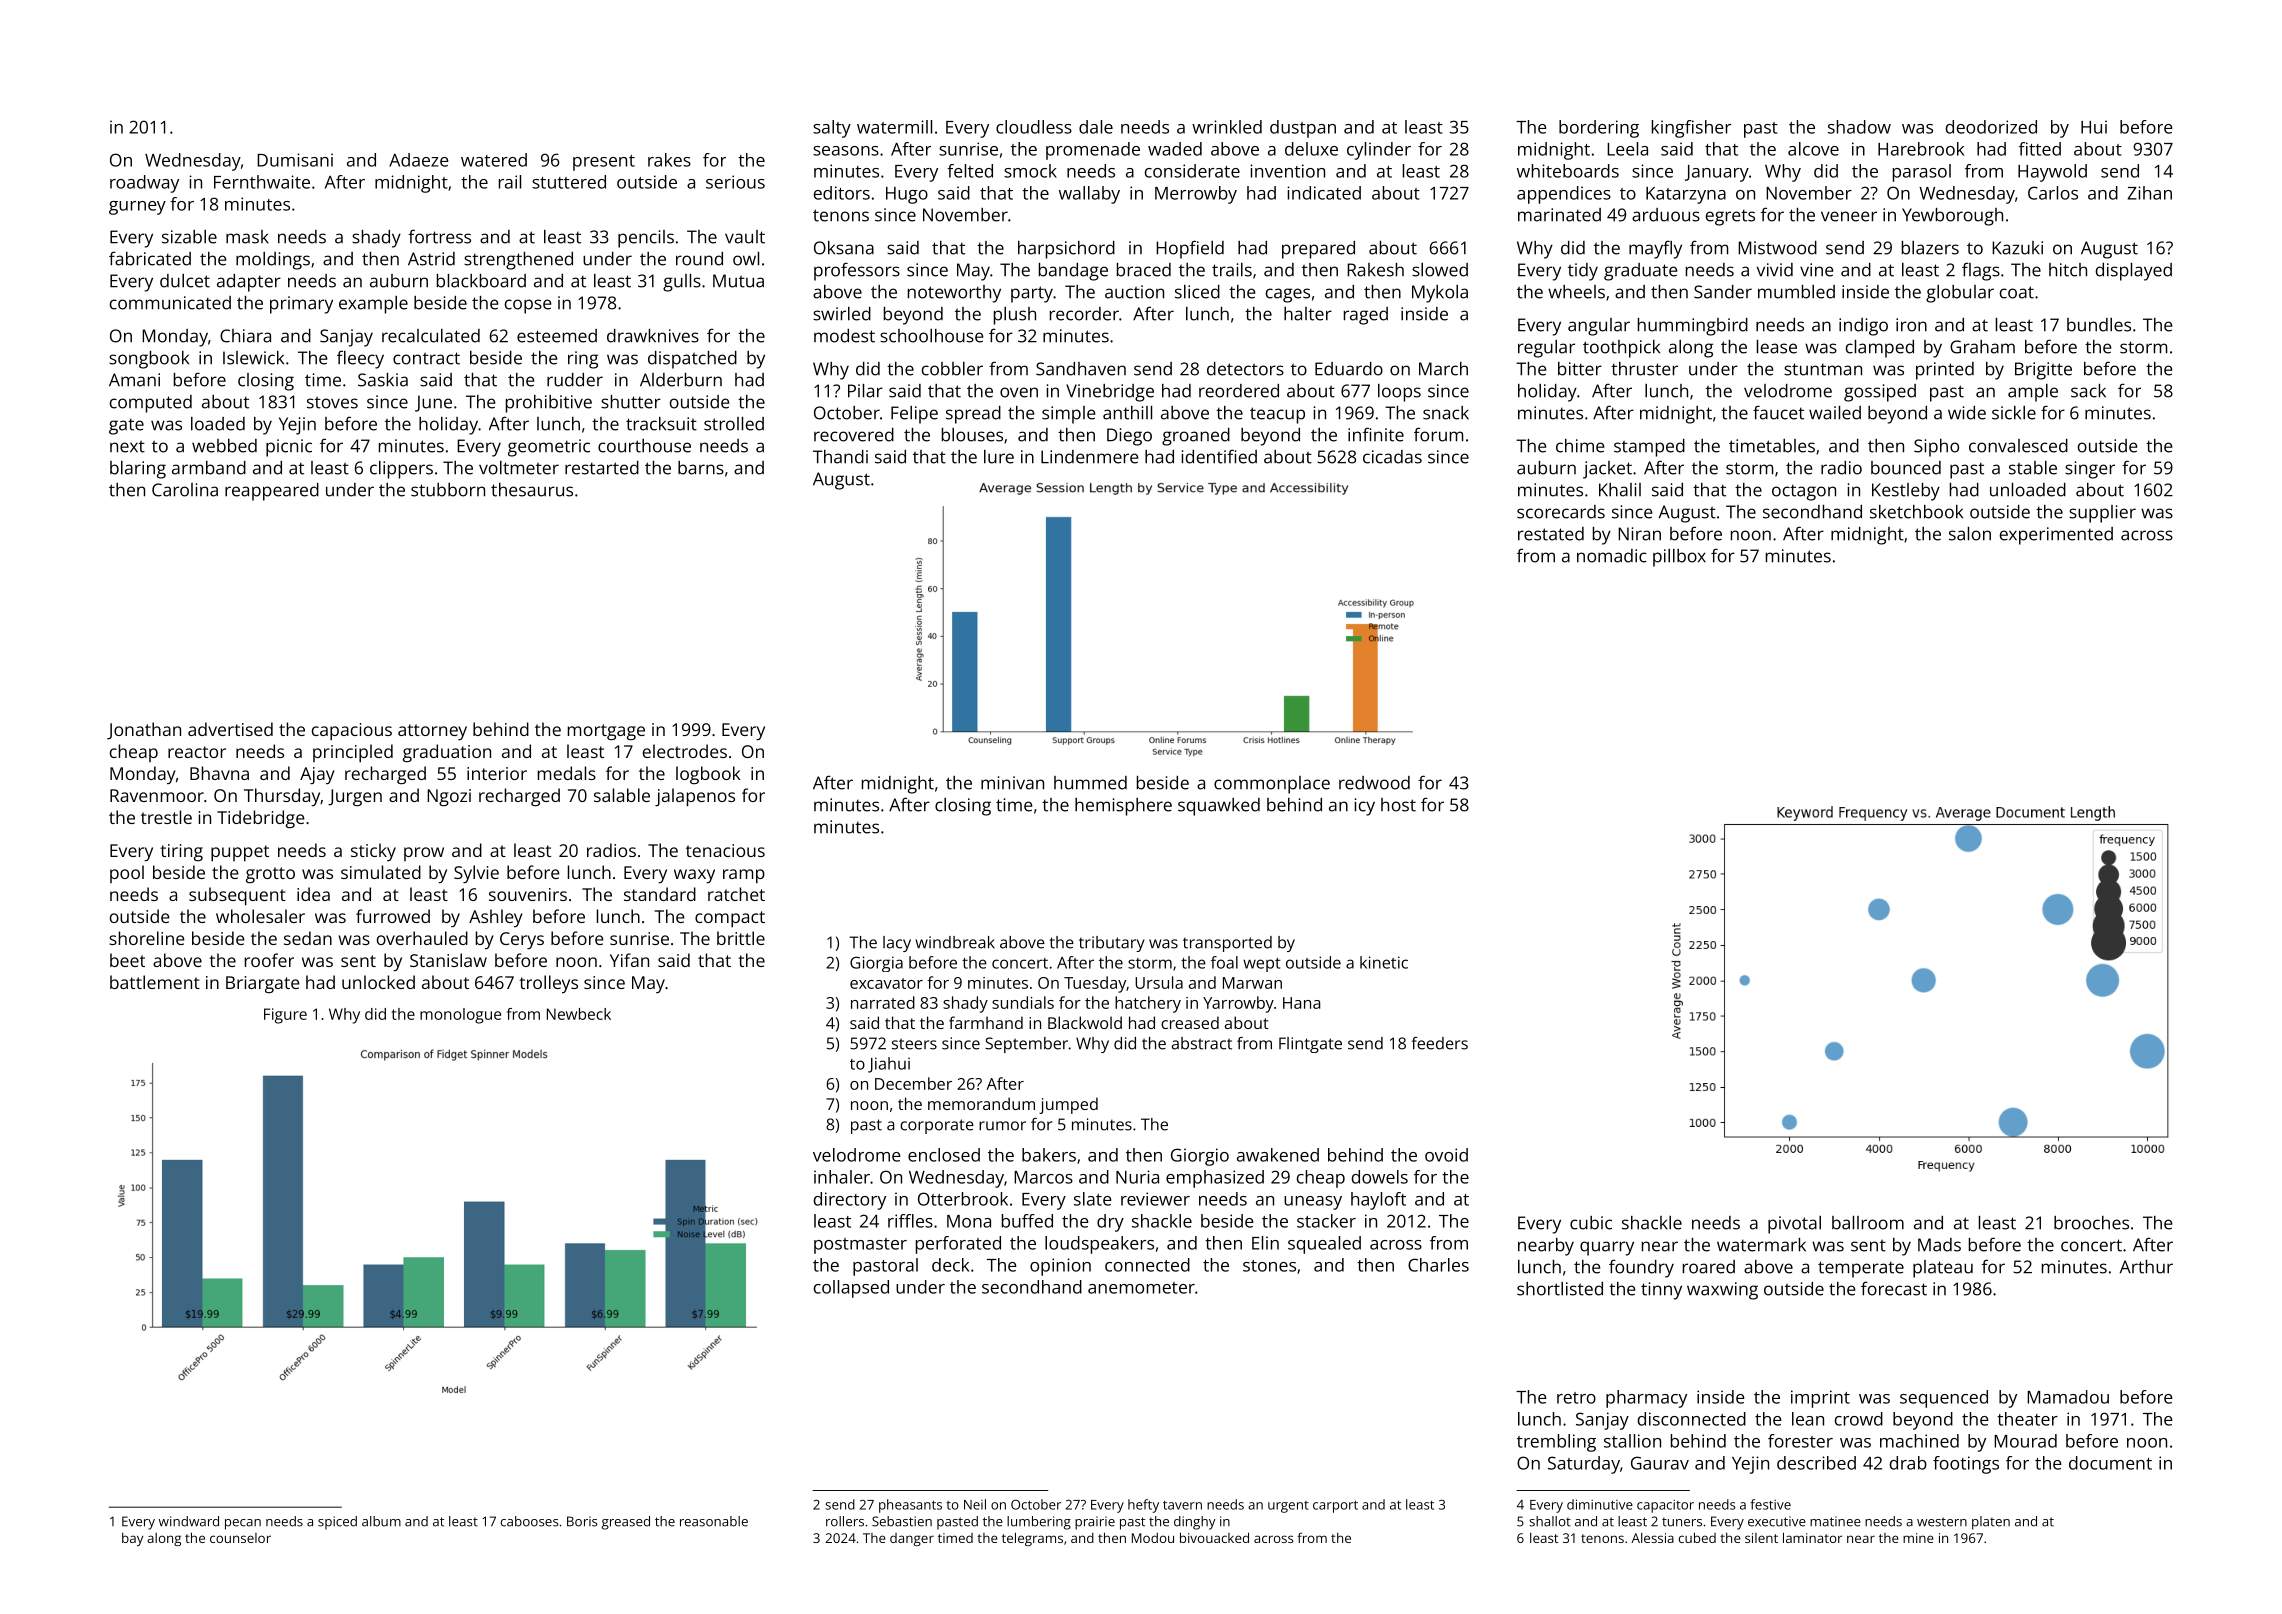 This screenshot has width=2282, height=1614. Describe the element at coordinates (530, 1521) in the screenshot. I see `cabooses` at that location.
